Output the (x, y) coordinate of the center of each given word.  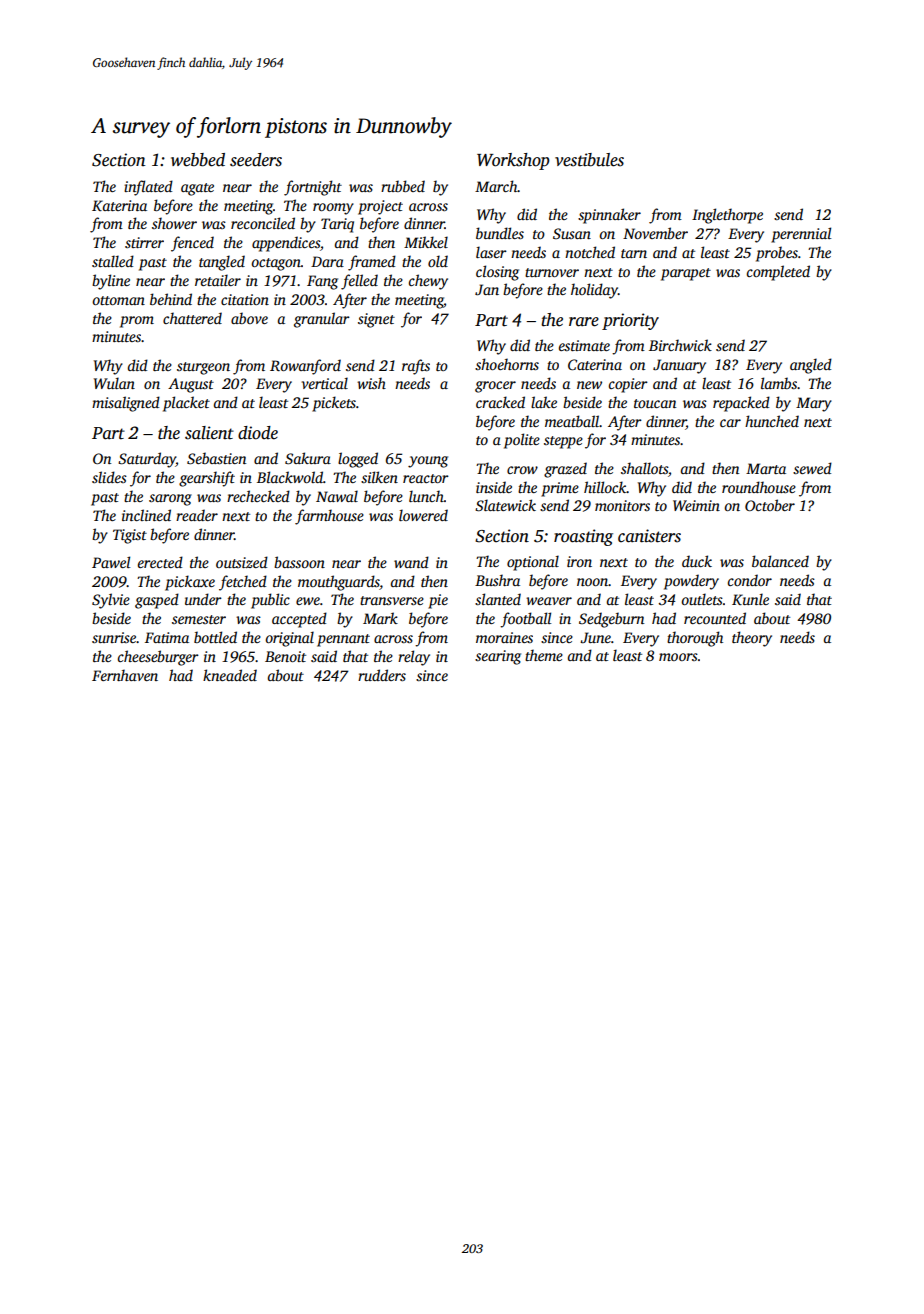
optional (533, 563)
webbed (198, 160)
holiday (594, 291)
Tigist (130, 536)
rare (584, 322)
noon (592, 582)
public (270, 601)
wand (411, 562)
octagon (276, 264)
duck (697, 561)
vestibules (589, 160)
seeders (256, 160)
